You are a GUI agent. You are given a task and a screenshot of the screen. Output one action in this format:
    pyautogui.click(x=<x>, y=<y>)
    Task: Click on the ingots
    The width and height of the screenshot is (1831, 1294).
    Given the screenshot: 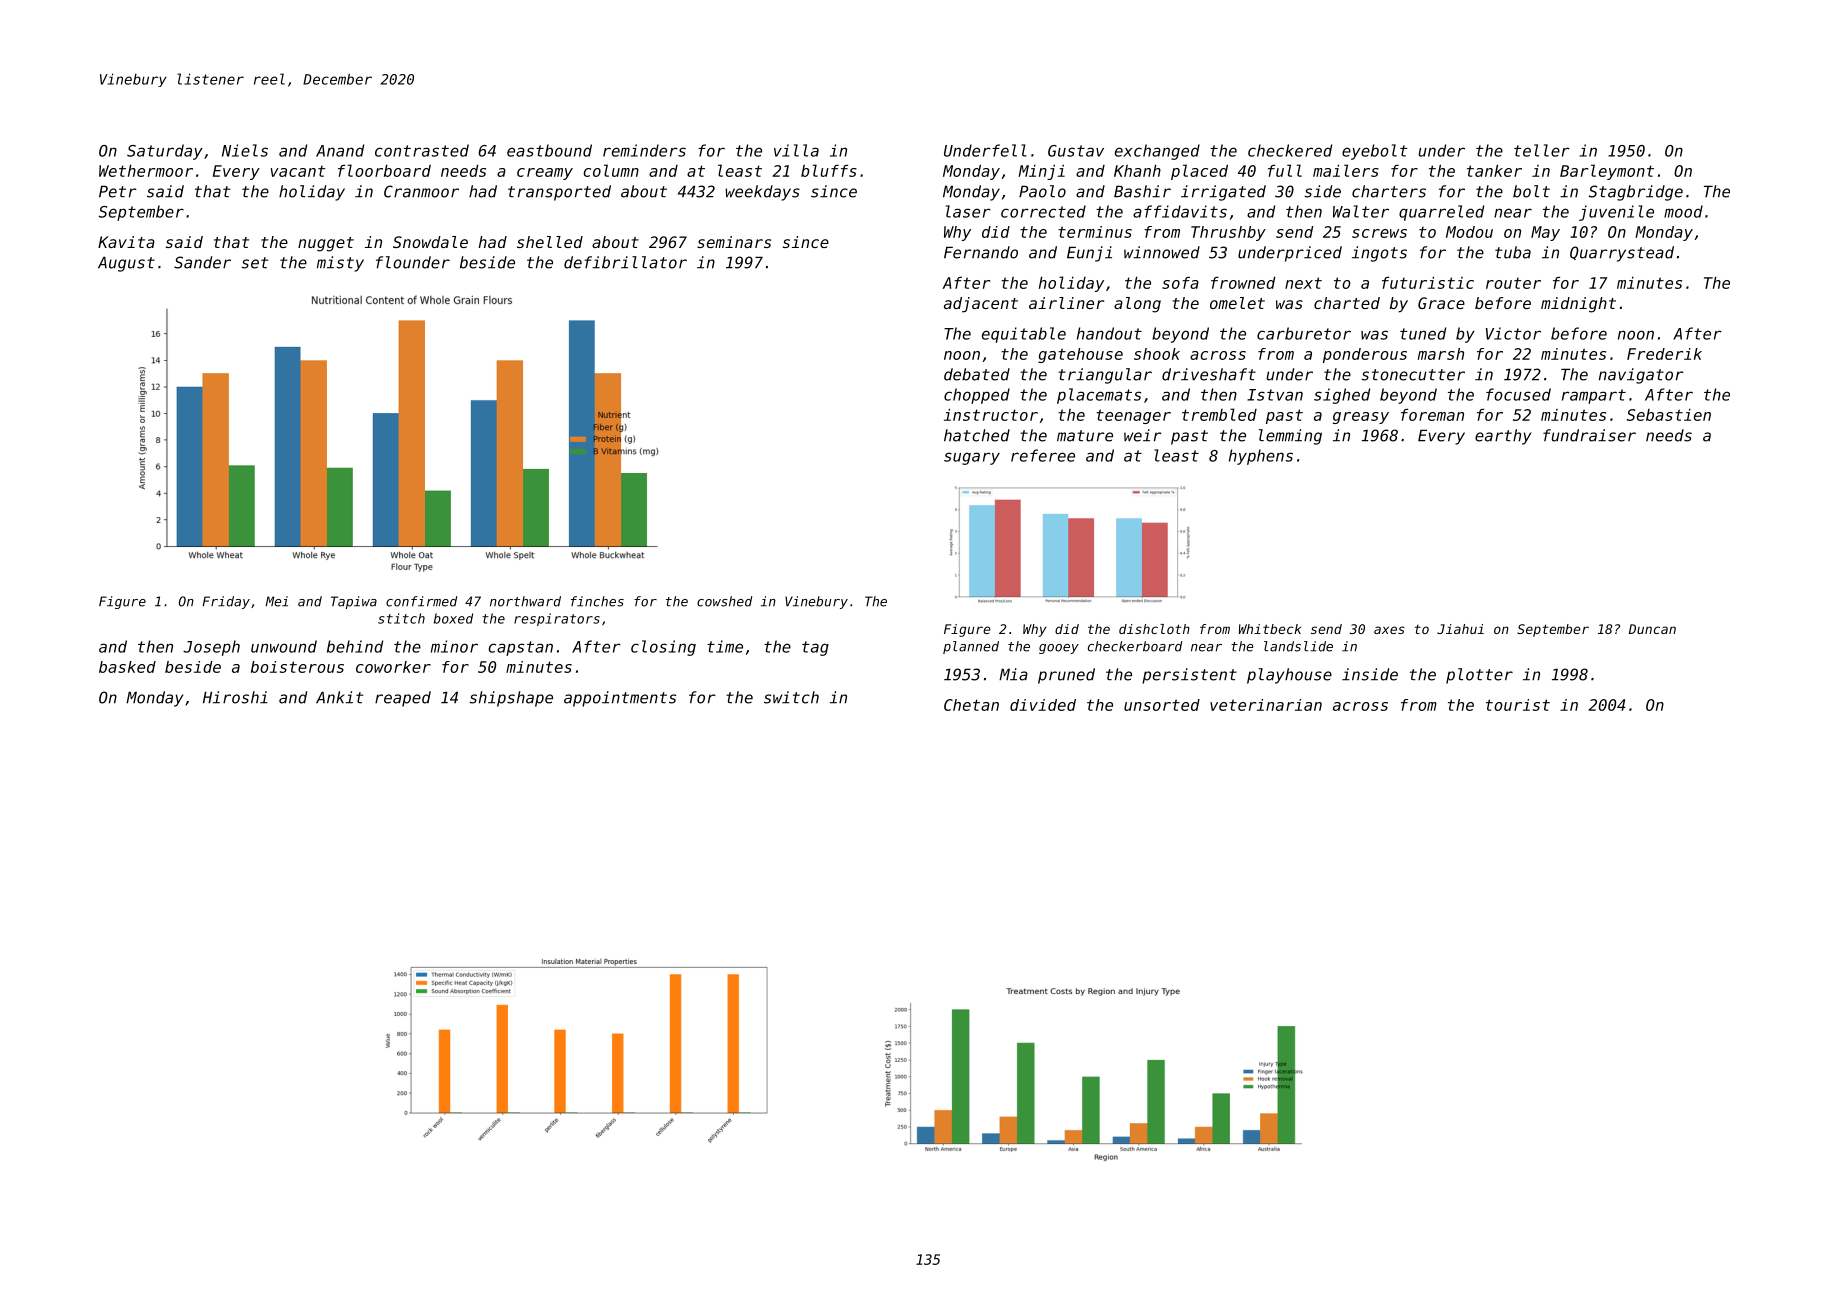 What is the action you would take?
    pyautogui.click(x=1379, y=254)
